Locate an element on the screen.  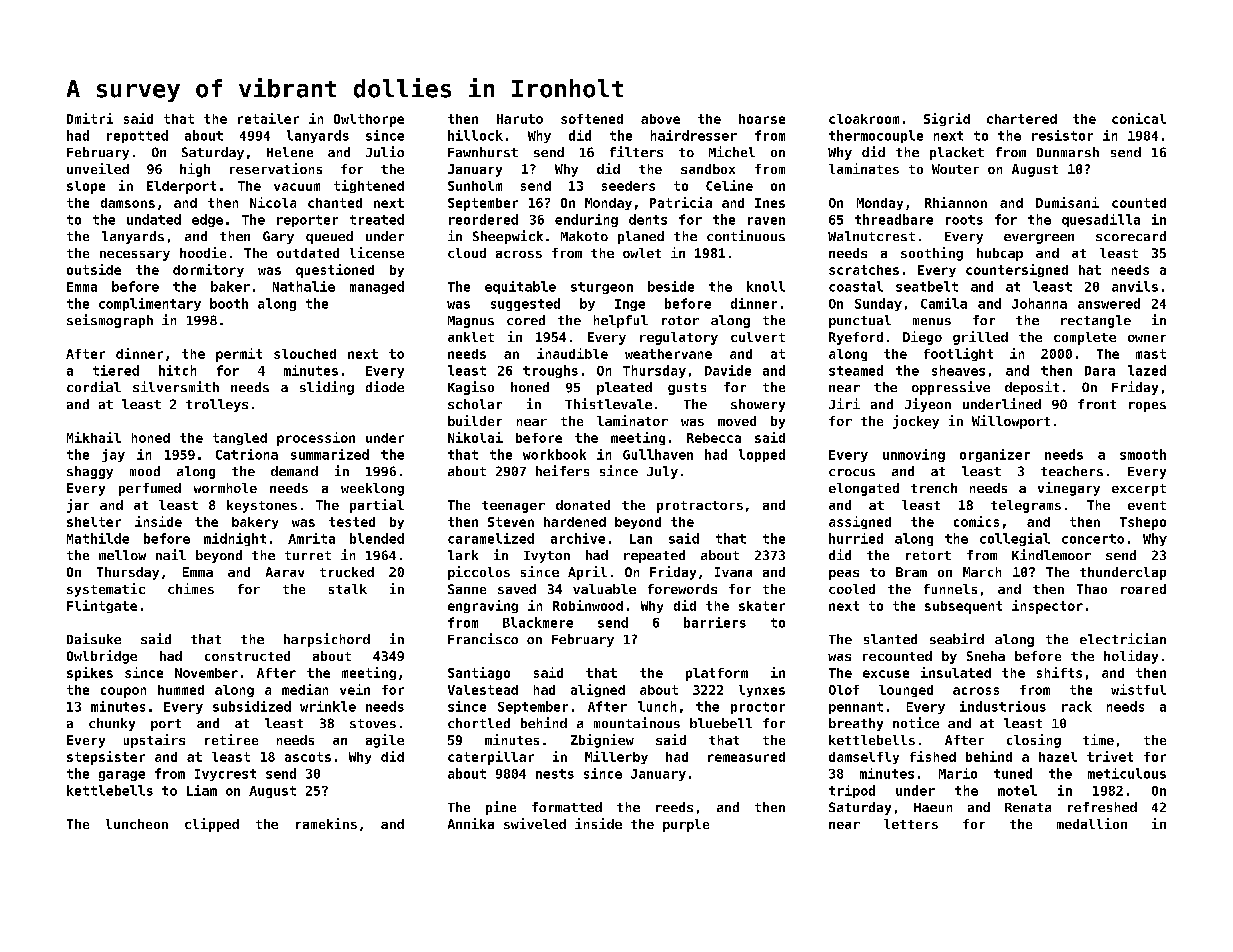
telegrams is located at coordinates (1026, 506).
